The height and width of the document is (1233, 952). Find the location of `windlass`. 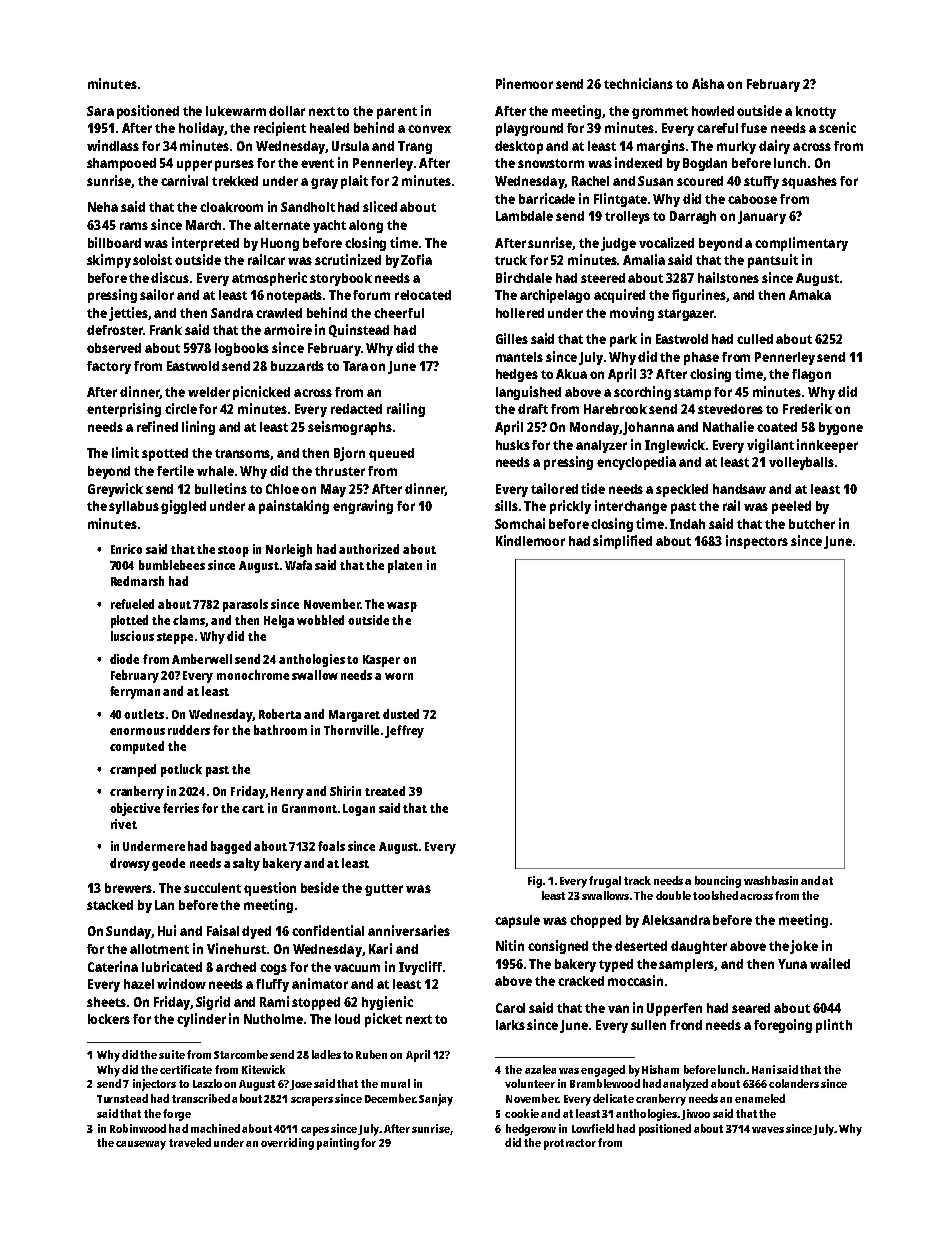

windlass is located at coordinates (113, 145).
